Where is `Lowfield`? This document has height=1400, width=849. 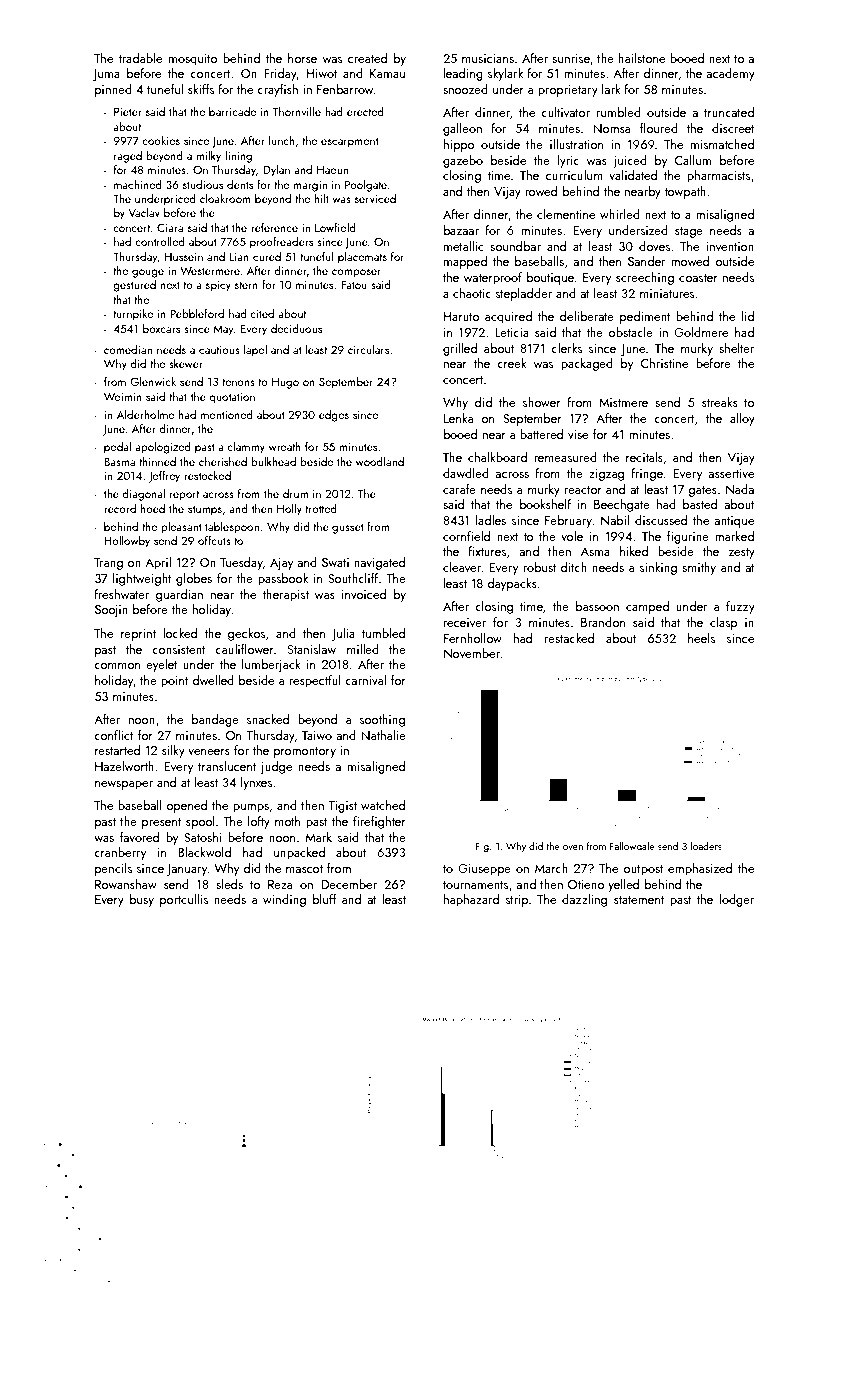
Lowfield is located at coordinates (335, 227).
